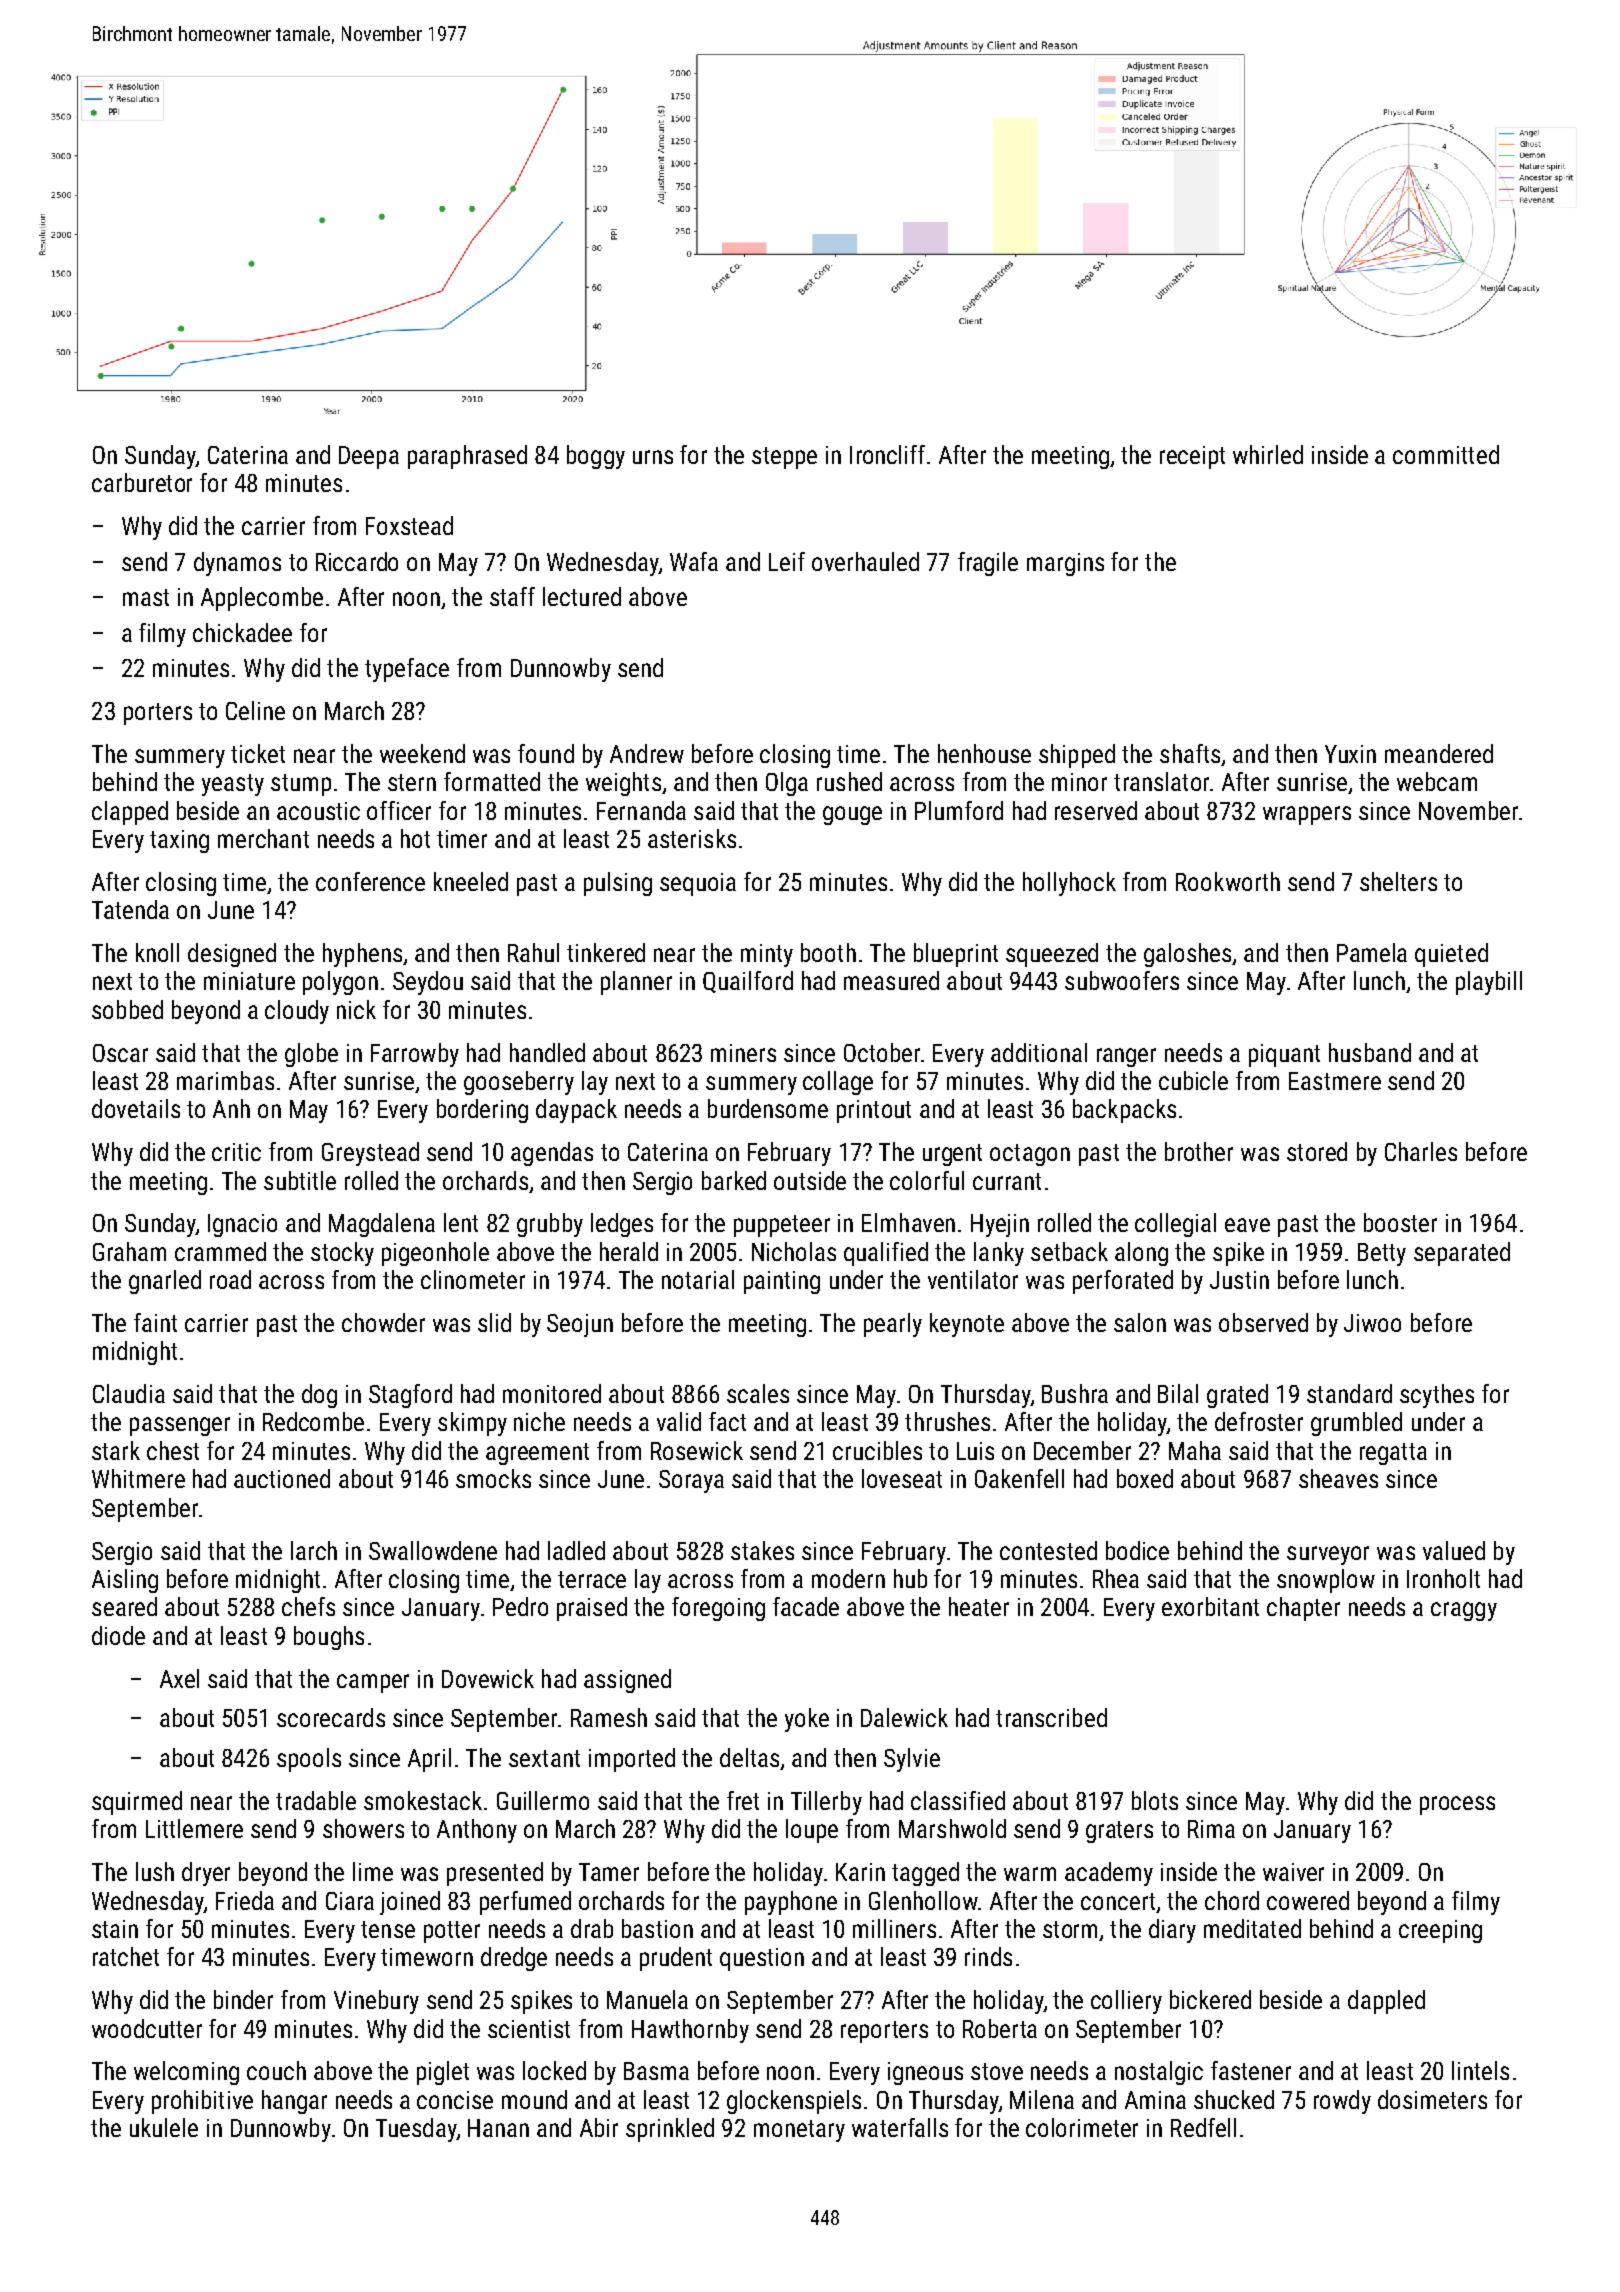  What do you see at coordinates (1051, 1717) in the page?
I see `transcribed` at bounding box center [1051, 1717].
